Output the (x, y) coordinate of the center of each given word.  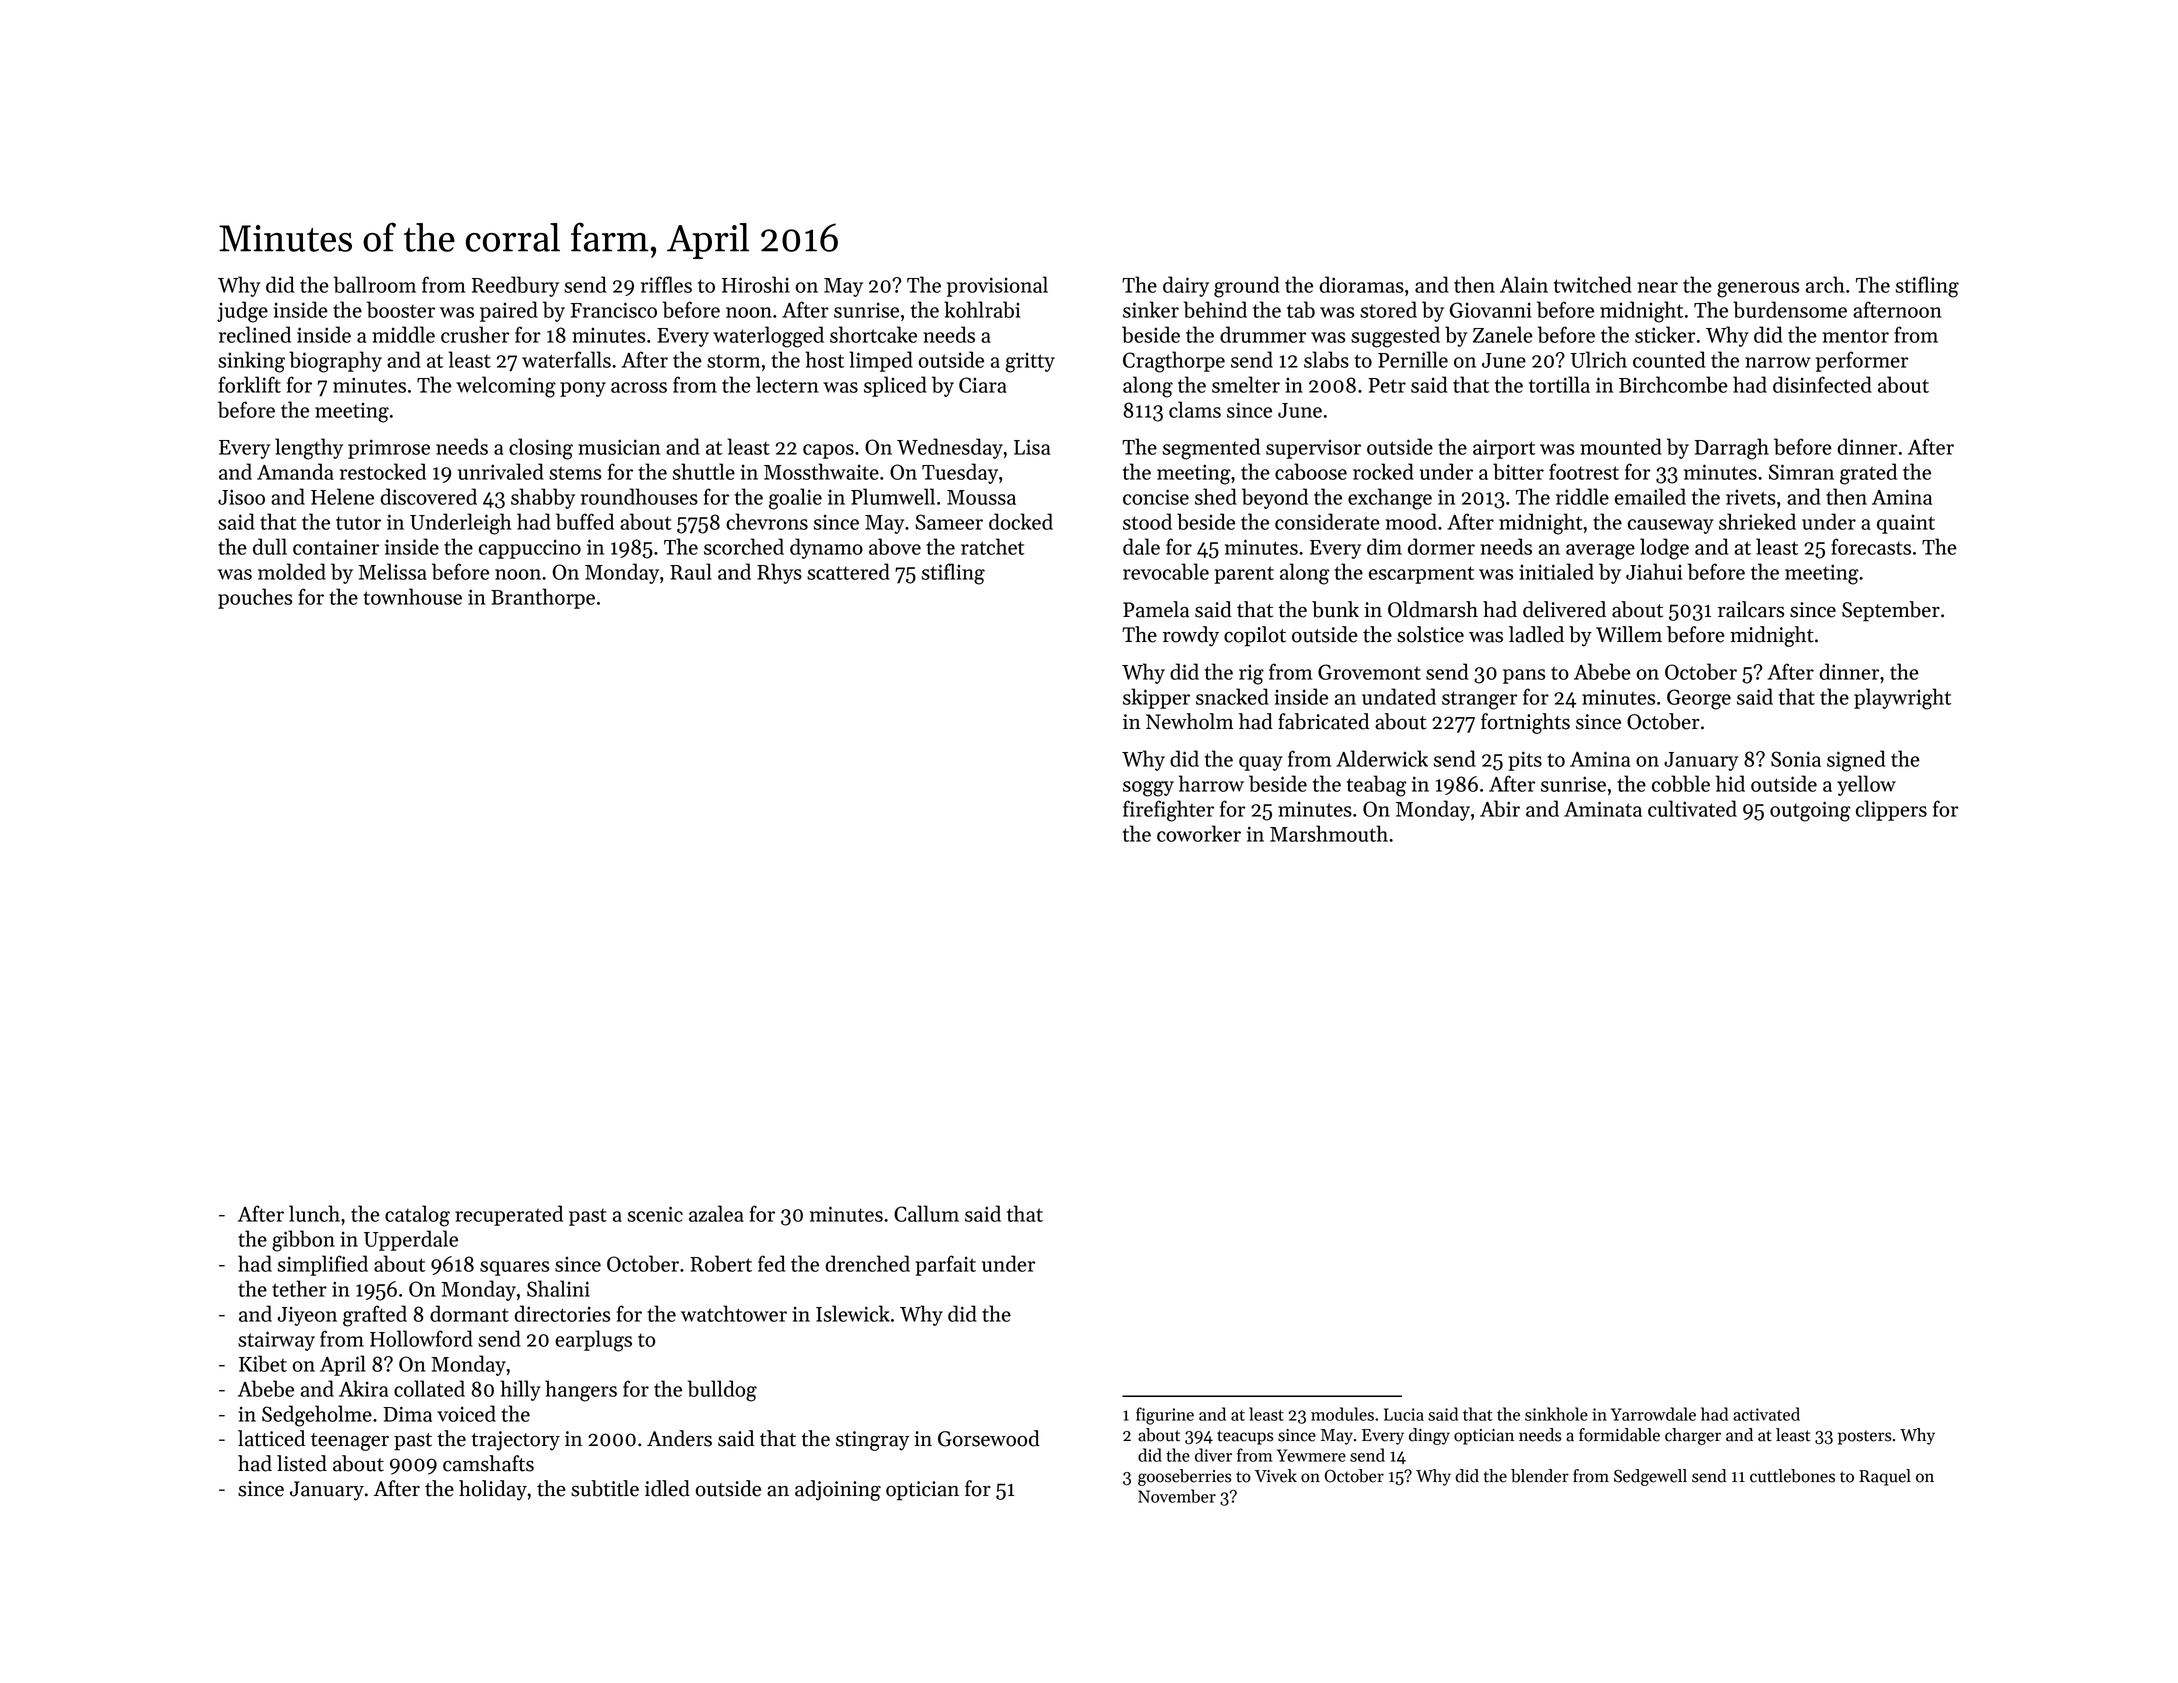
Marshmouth (1329, 833)
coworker (1199, 833)
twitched (1593, 284)
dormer (1441, 546)
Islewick (853, 1313)
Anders (679, 1438)
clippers (1891, 810)
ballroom (375, 284)
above (895, 546)
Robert (721, 1263)
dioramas (1361, 284)
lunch (314, 1213)
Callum (926, 1213)
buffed (585, 521)
